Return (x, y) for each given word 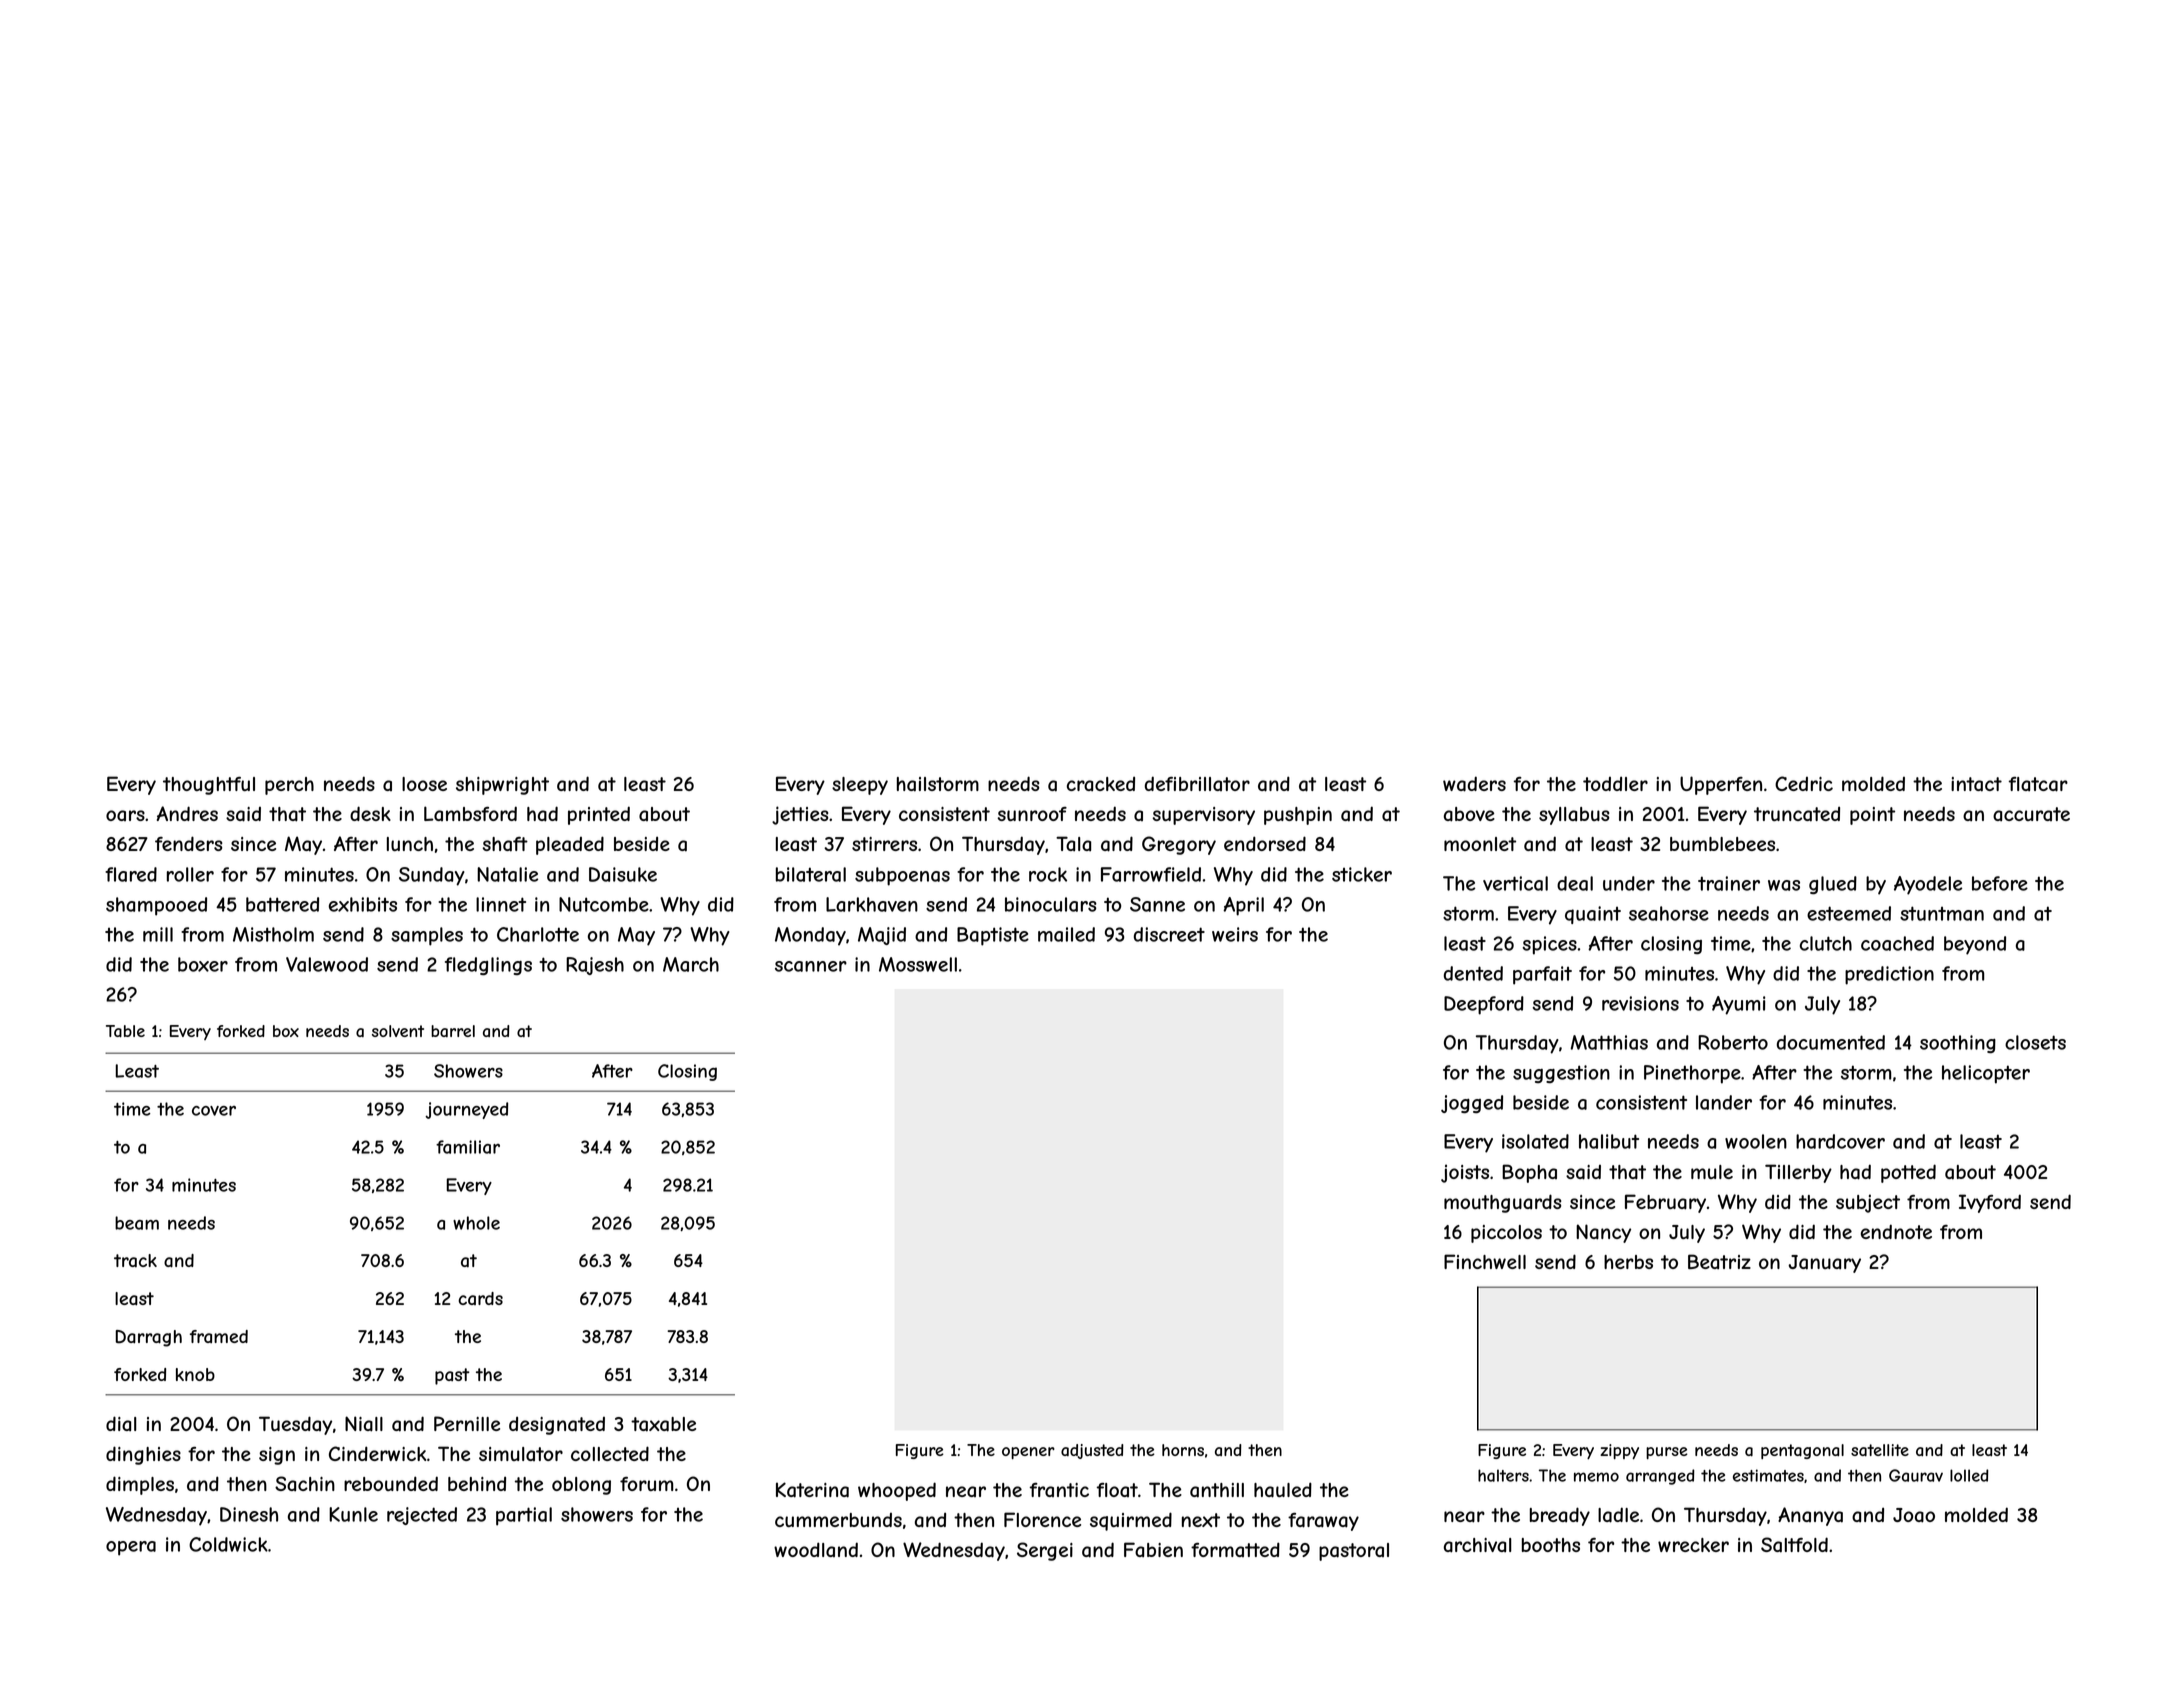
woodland (816, 1549)
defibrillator (1197, 783)
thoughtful (209, 785)
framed (219, 1336)
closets (2035, 1042)
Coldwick (228, 1544)
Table (125, 1031)
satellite (1880, 1450)
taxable (663, 1424)
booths (1551, 1545)
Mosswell (918, 964)
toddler (1615, 783)
